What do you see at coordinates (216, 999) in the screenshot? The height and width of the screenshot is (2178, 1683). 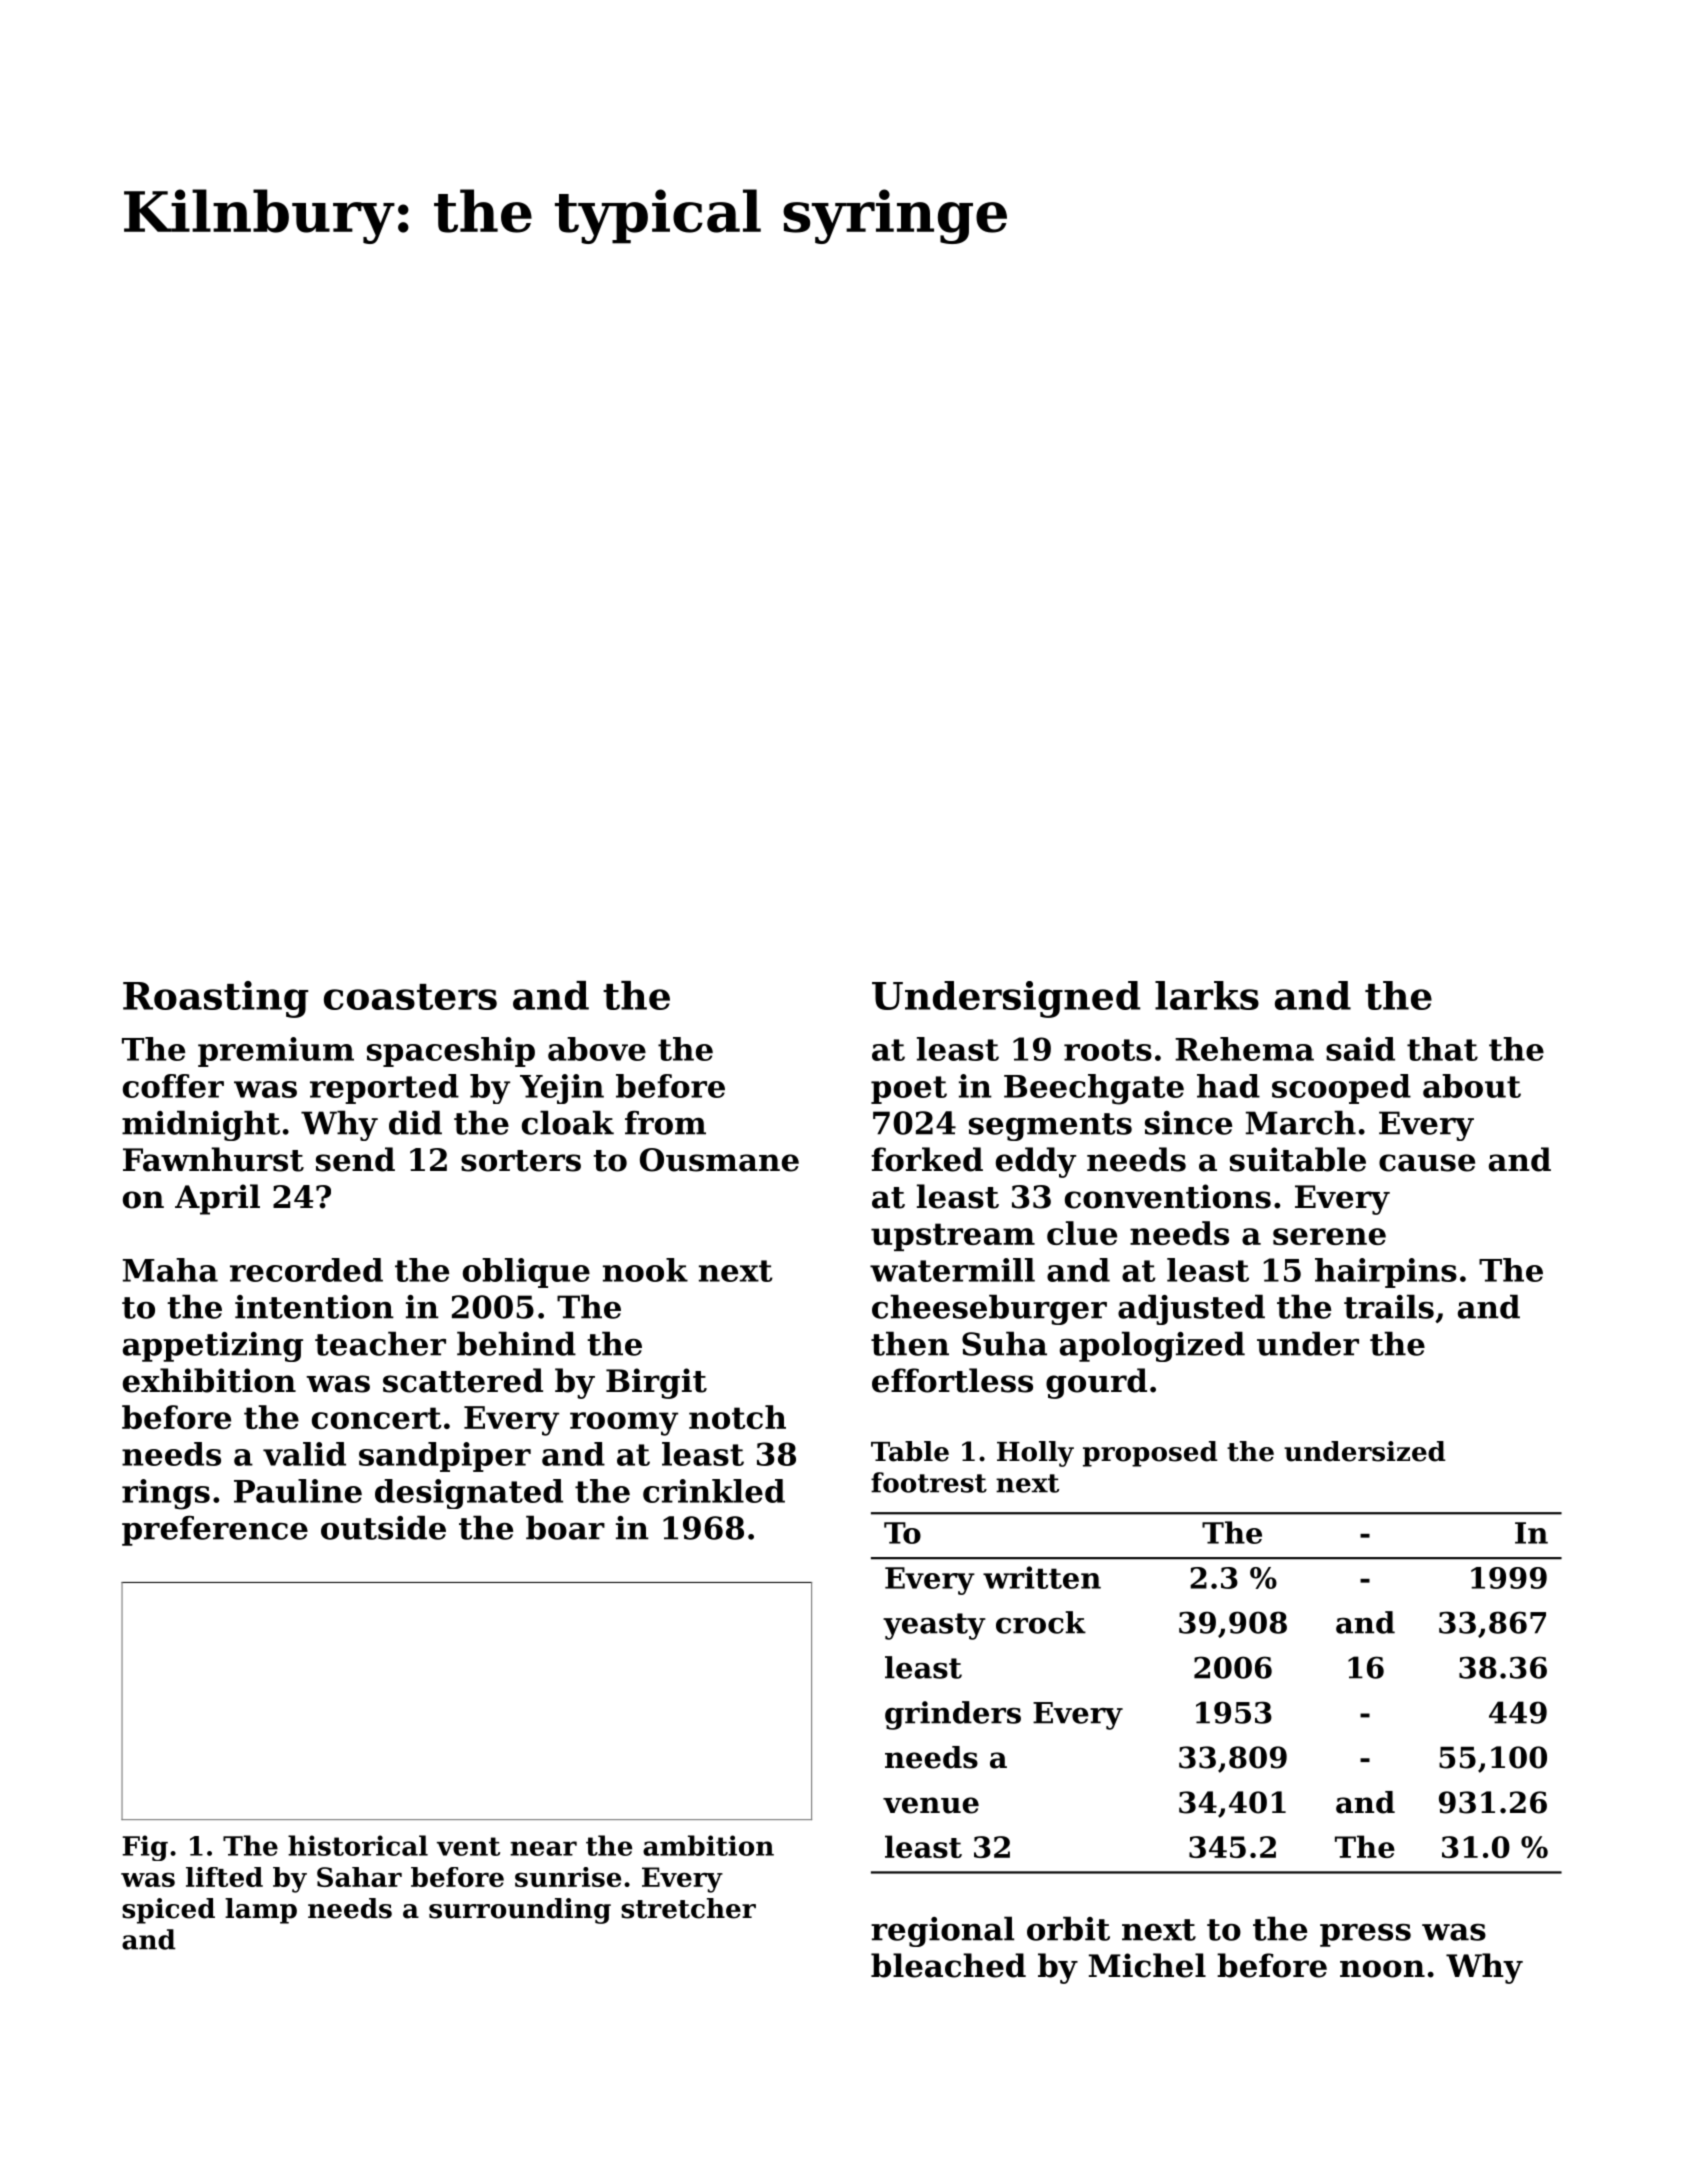 I see `Roasting` at bounding box center [216, 999].
